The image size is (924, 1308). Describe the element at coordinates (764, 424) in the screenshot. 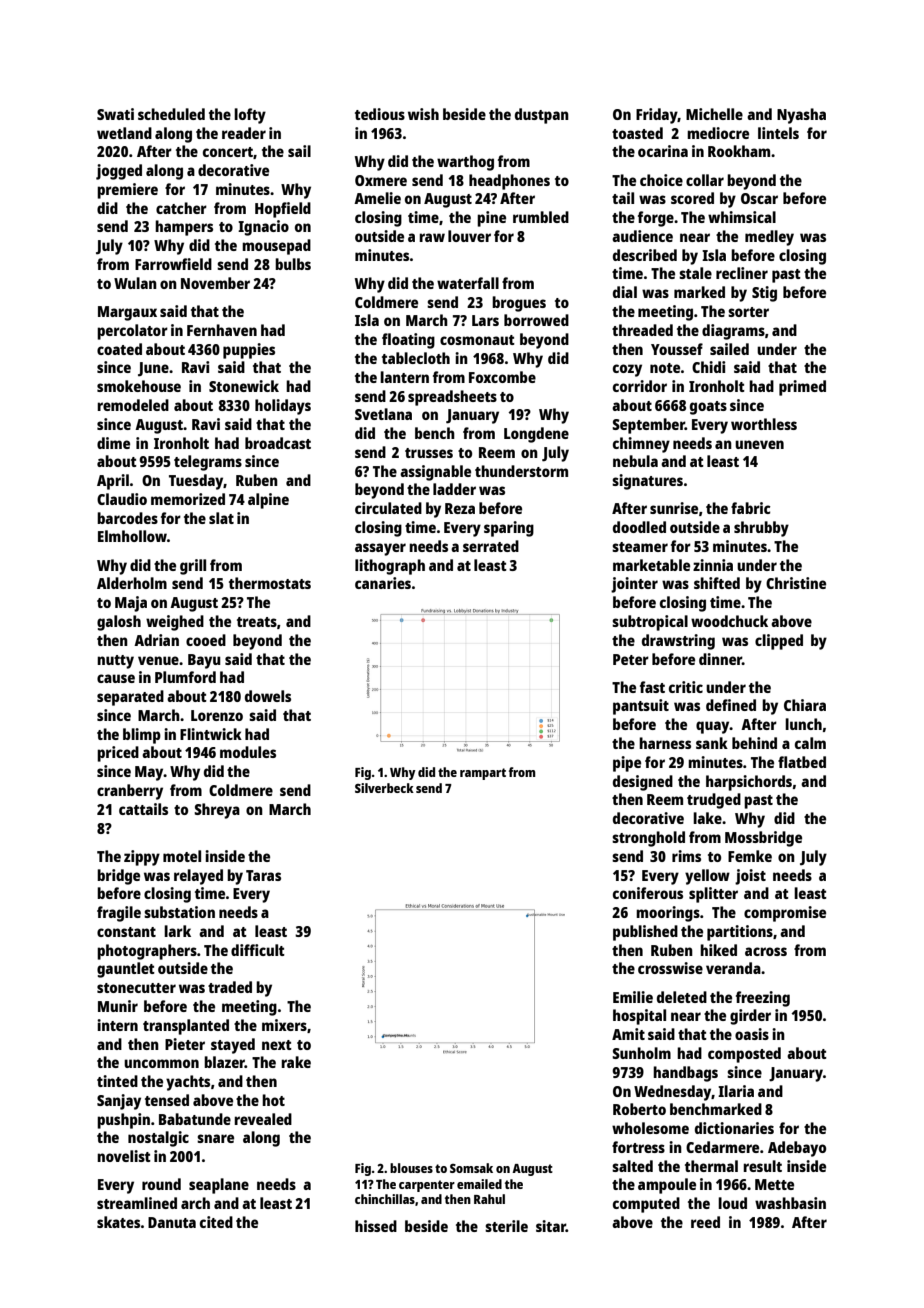

I see `worthless` at that location.
